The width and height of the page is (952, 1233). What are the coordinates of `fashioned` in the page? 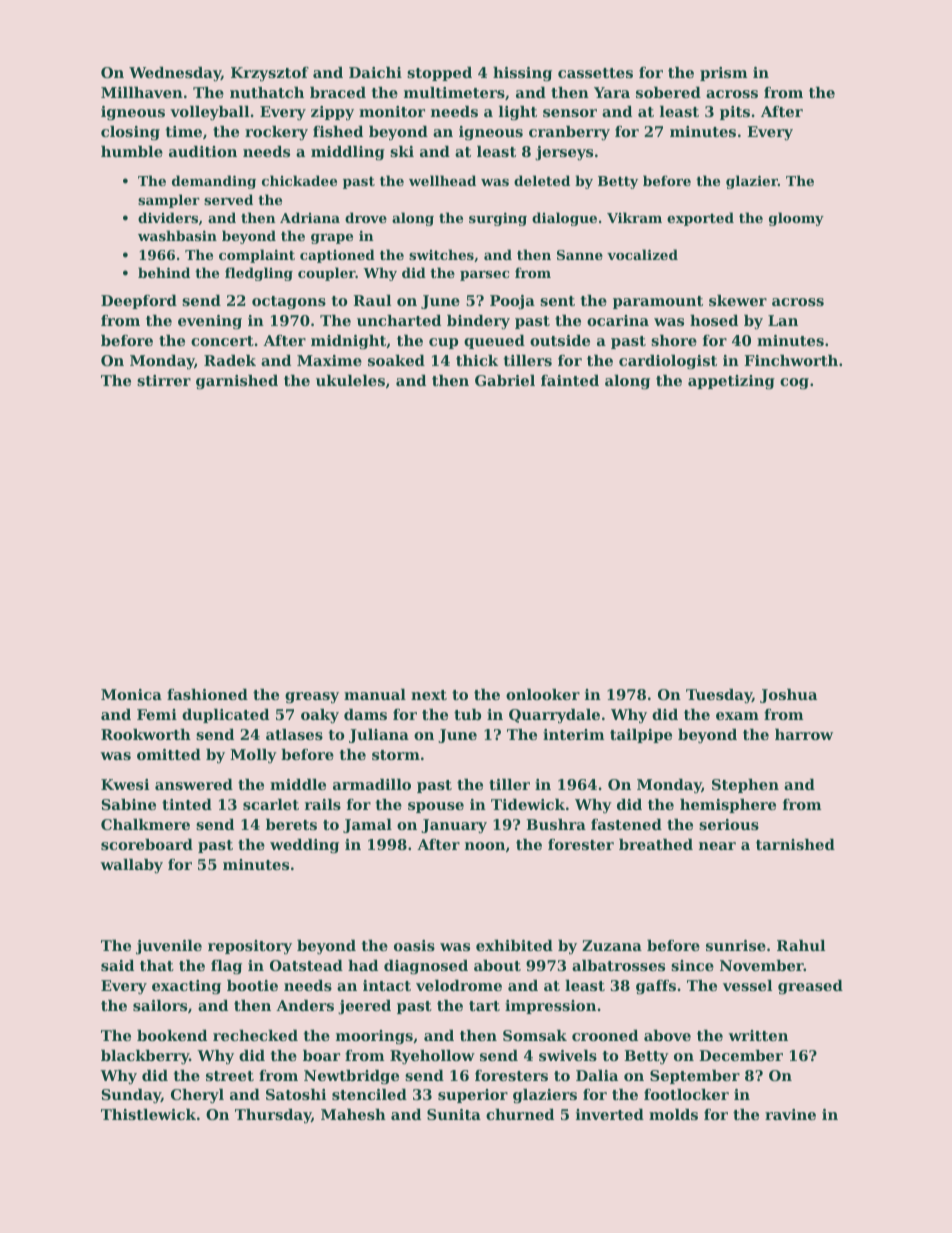 It's located at (207, 694).
